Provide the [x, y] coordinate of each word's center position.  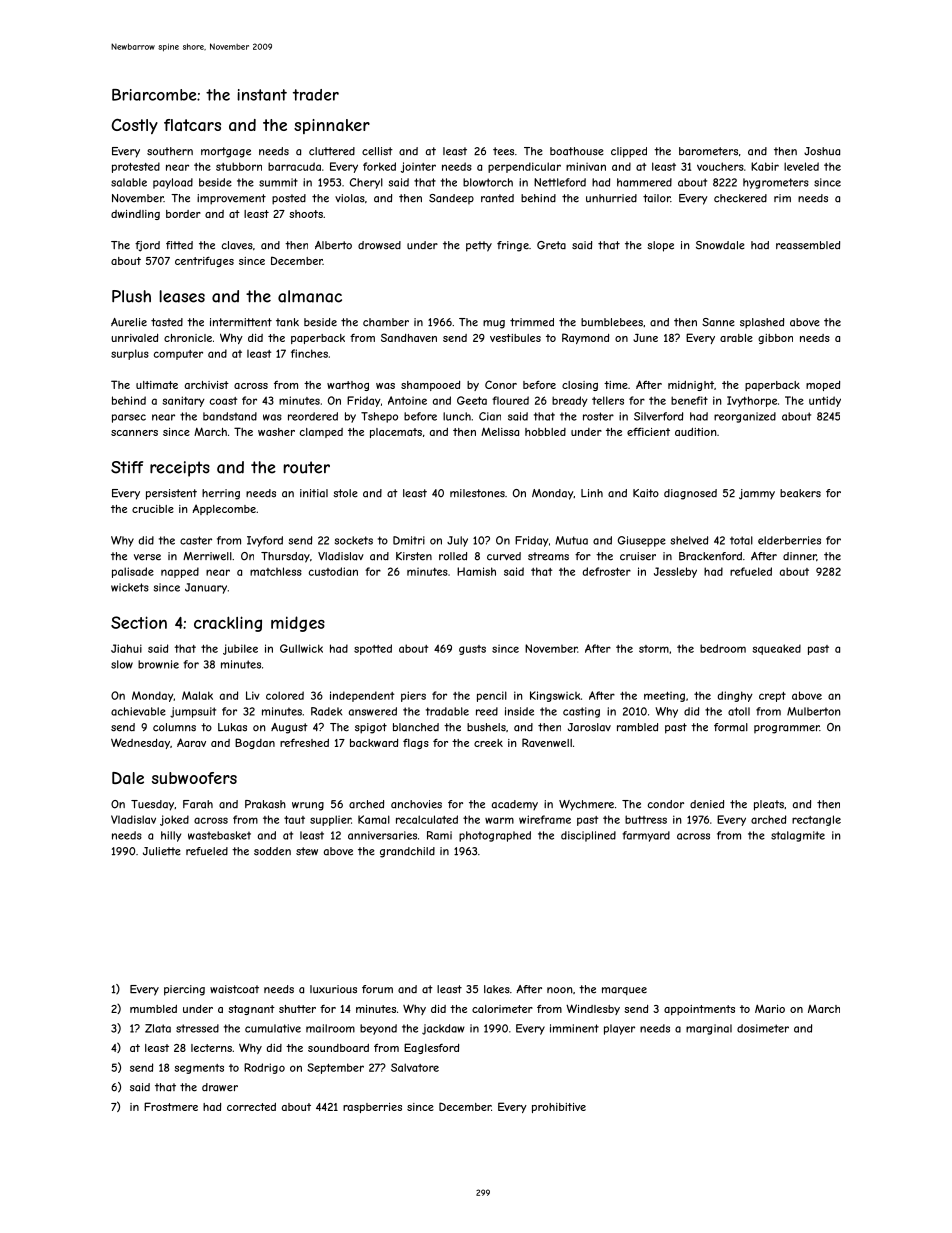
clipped [629, 152]
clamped [321, 433]
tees [503, 151]
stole [345, 493]
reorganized [745, 417]
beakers [800, 493]
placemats [396, 433]
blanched [416, 727]
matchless [276, 571]
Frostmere [171, 1106]
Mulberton [814, 711]
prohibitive [559, 1108]
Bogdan [255, 743]
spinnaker [332, 126]
